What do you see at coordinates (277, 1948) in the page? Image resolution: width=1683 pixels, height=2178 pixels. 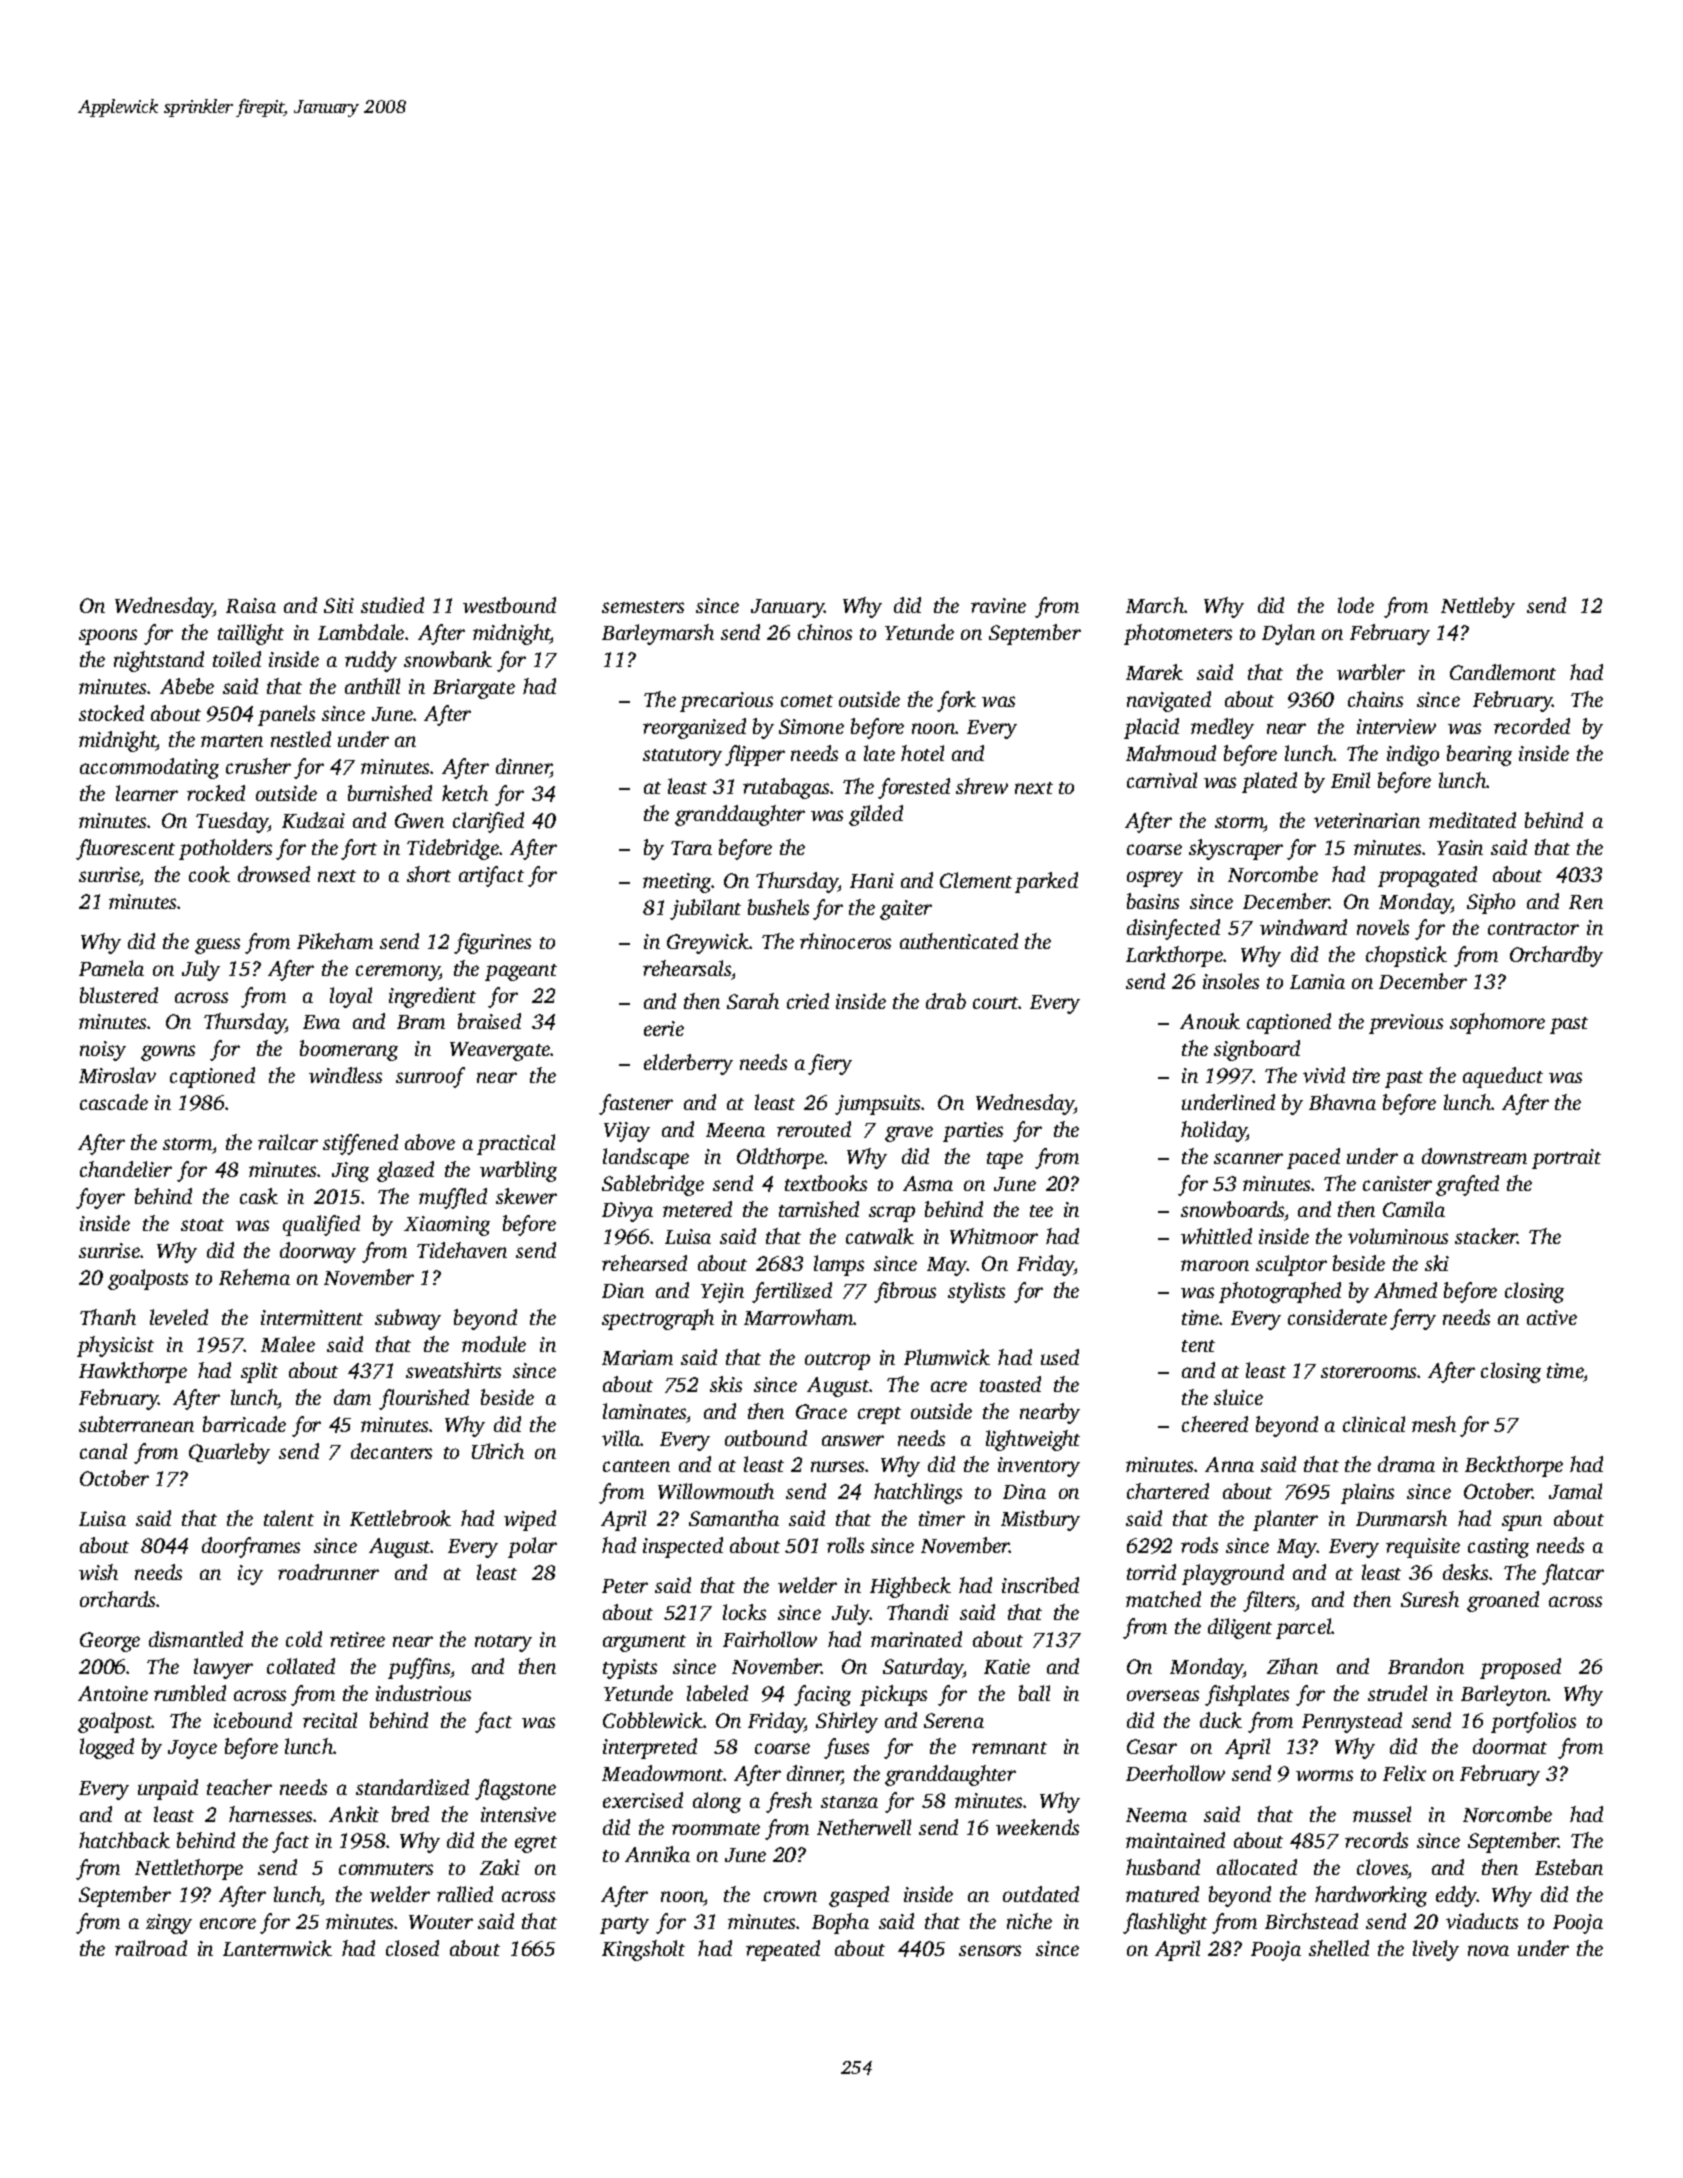 I see `Lanternwick` at bounding box center [277, 1948].
